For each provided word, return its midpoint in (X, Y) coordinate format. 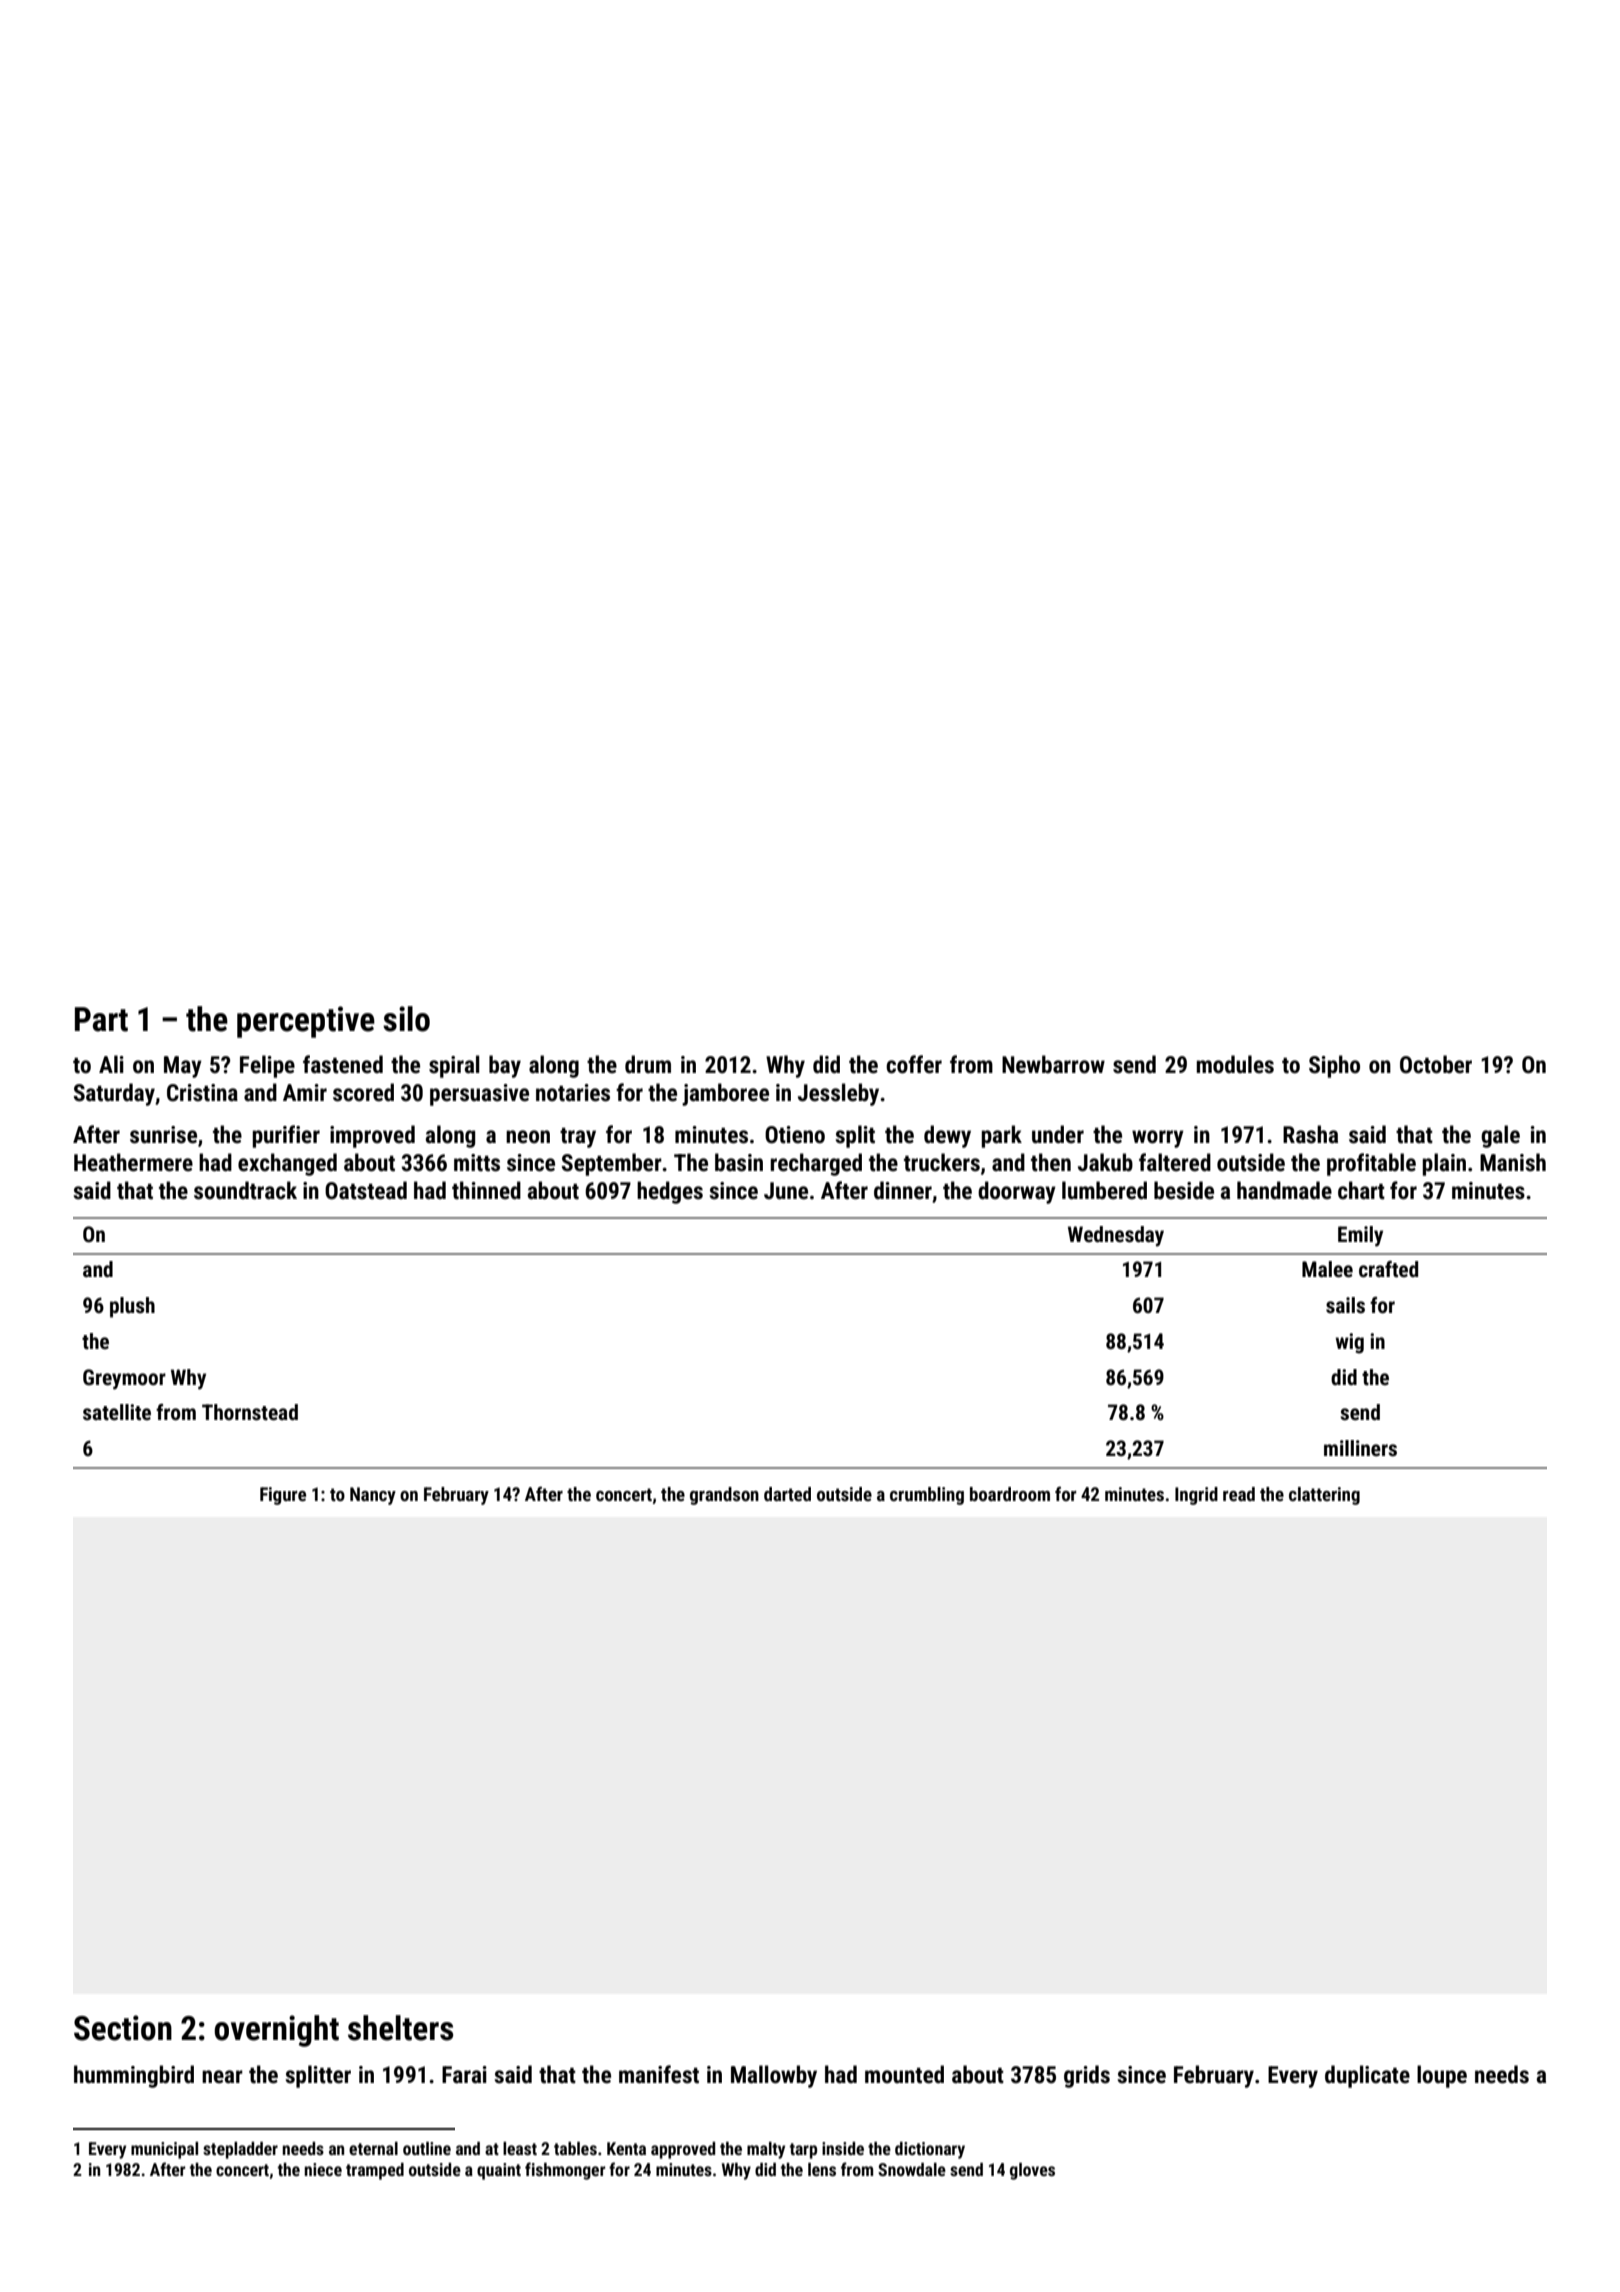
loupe (1442, 2076)
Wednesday (1116, 1236)
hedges (670, 1192)
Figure (283, 1496)
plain (1444, 1164)
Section (123, 2028)
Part (101, 1019)
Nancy (373, 1496)
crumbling (927, 1496)
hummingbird (134, 2076)
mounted (904, 2074)
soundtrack (245, 1190)
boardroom (1010, 1494)
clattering (1324, 1496)
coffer (914, 1064)
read (1239, 1494)
